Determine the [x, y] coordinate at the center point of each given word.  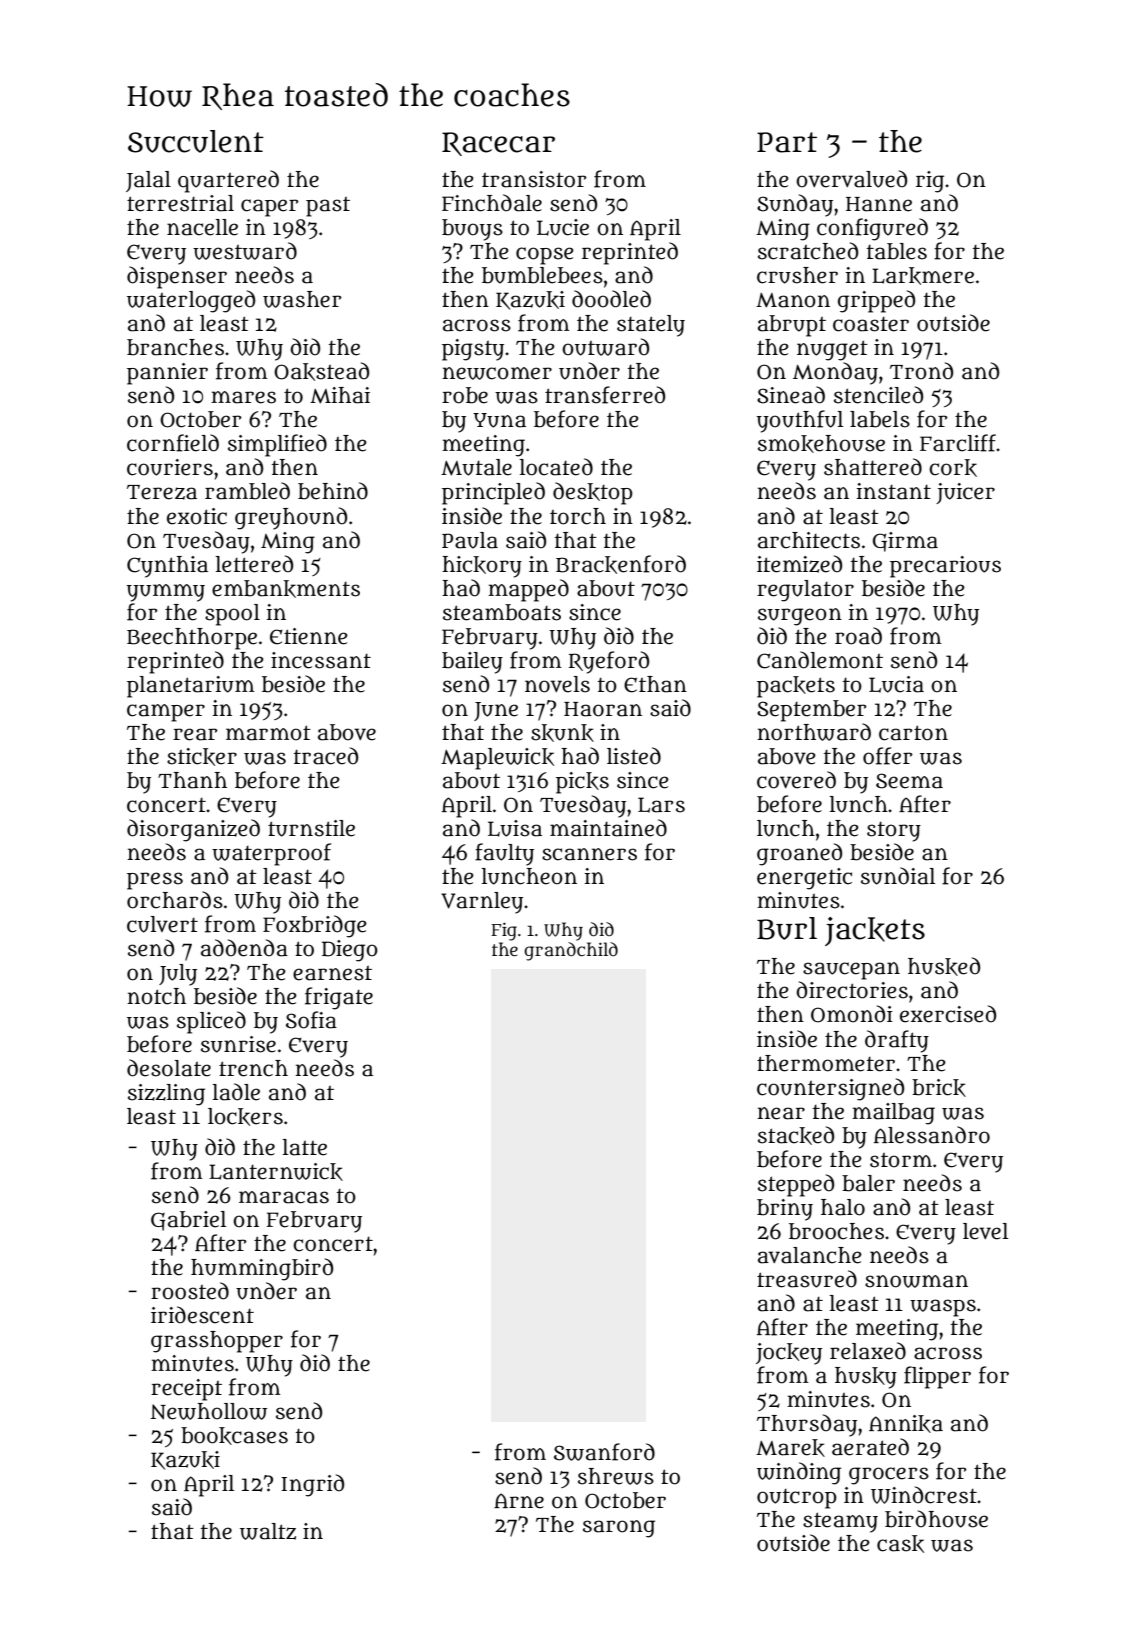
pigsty [473, 350]
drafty [897, 1041]
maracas [284, 1197]
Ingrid [312, 1485]
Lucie [563, 227]
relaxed [868, 1351]
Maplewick [497, 759]
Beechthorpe [192, 639]
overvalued [851, 179]
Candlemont [820, 660]
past [328, 207]
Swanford [604, 1452]
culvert [162, 924]
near [781, 1113]
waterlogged [191, 301]
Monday [835, 373]
